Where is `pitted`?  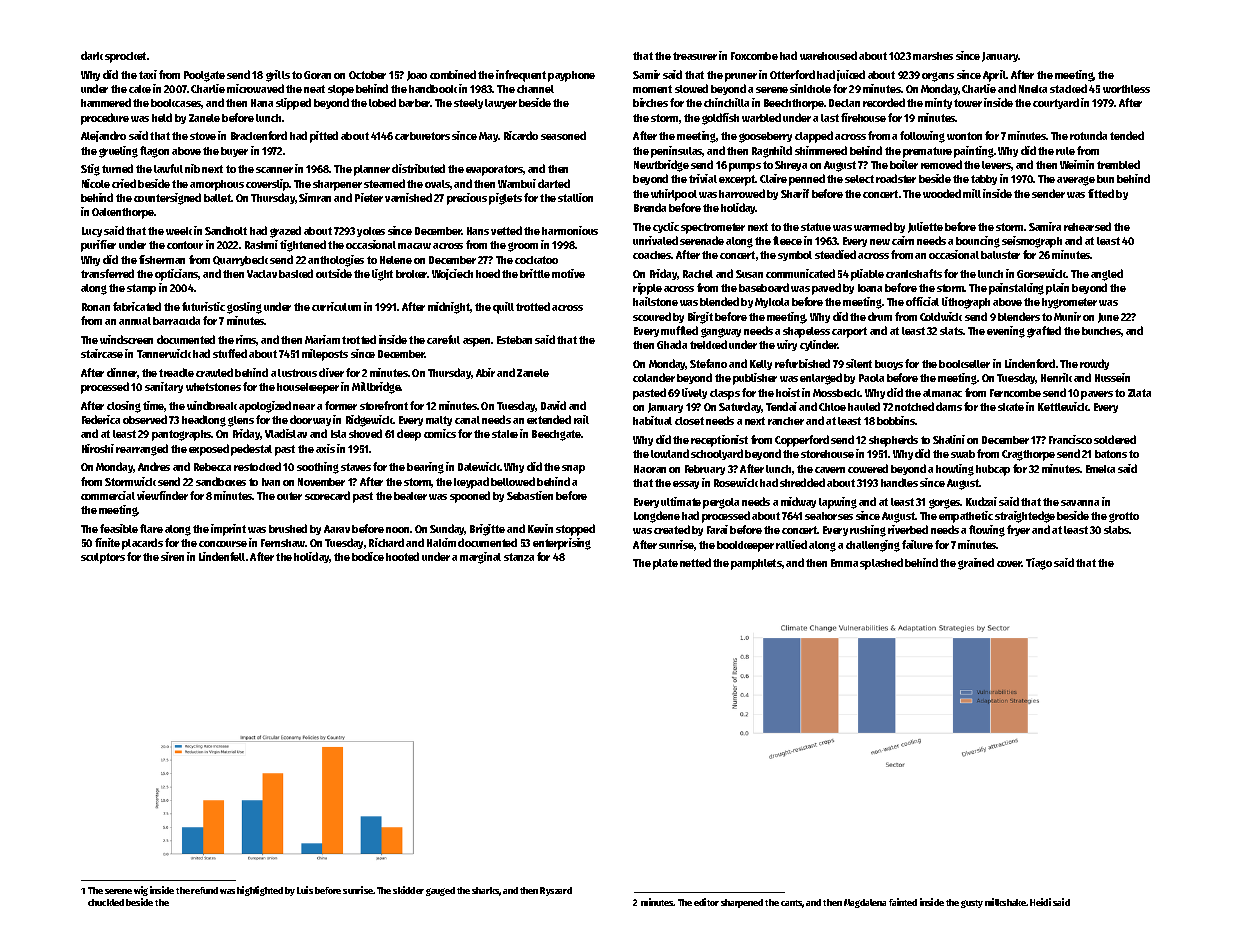
pitted is located at coordinates (324, 137).
